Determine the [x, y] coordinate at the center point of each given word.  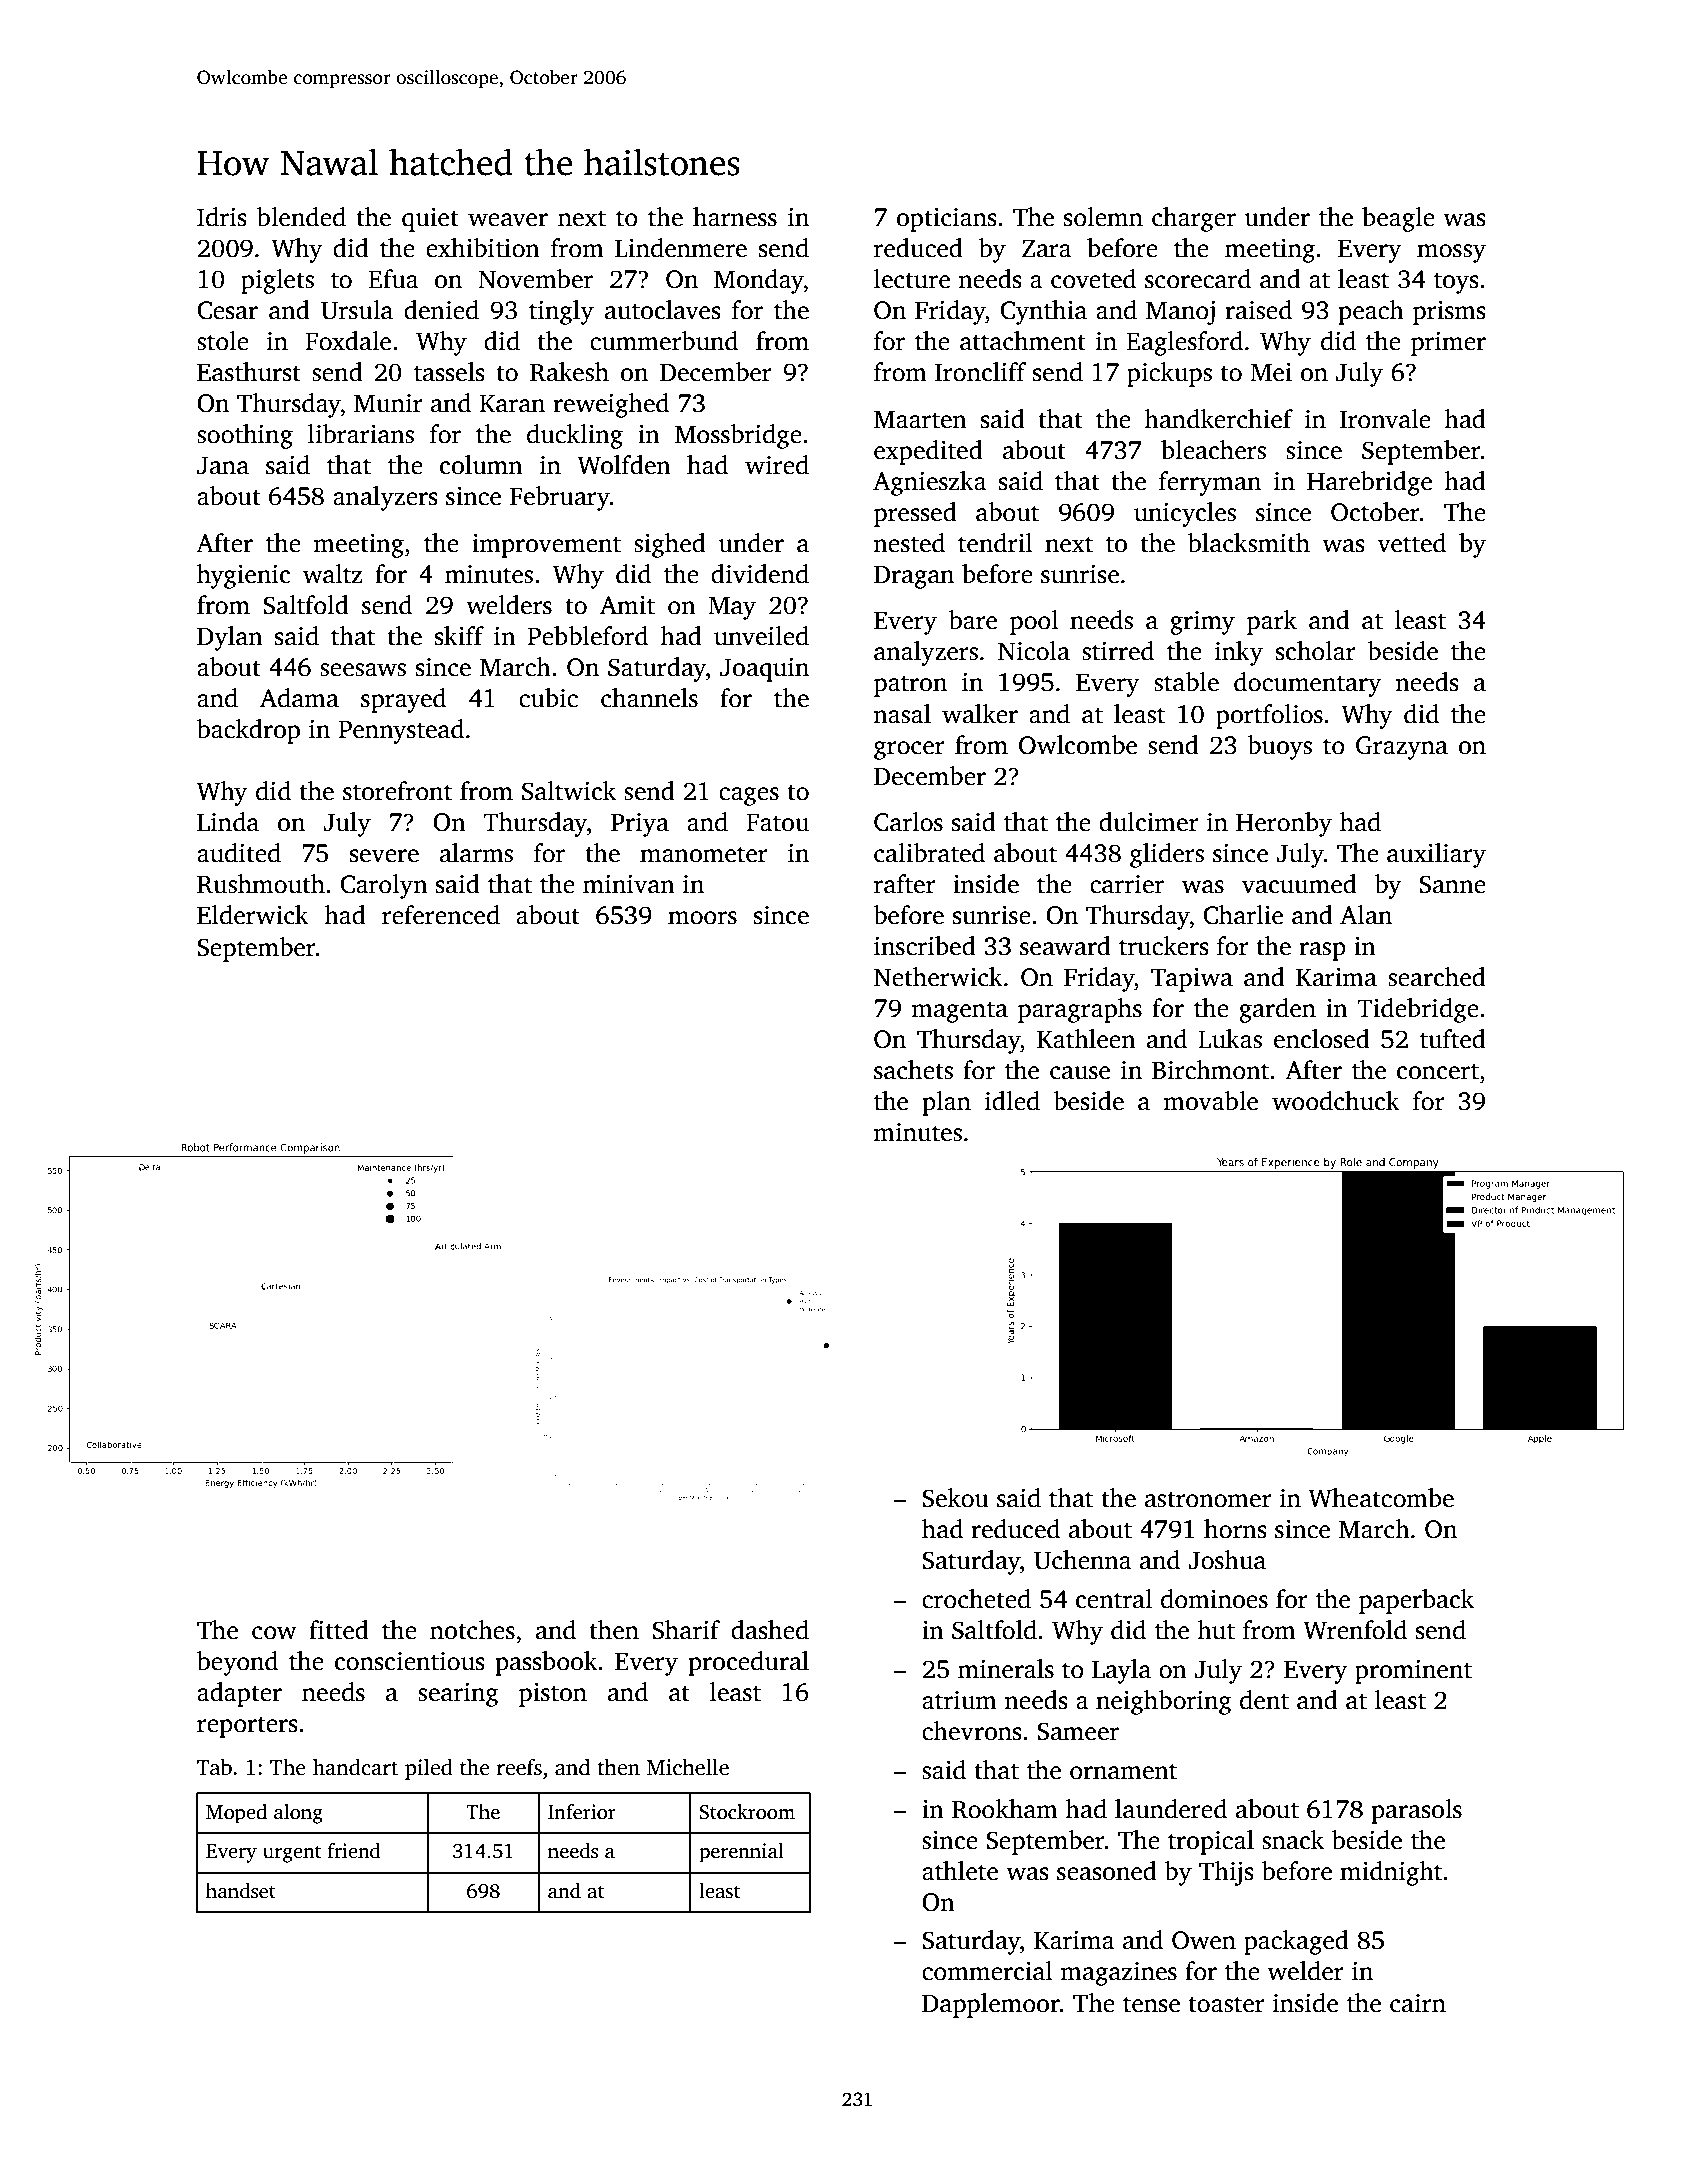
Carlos [908, 822]
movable [1210, 1101]
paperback [1416, 1601]
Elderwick [253, 915]
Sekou [955, 1498]
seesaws [363, 670]
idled [1012, 1101]
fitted [339, 1630]
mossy [1451, 253]
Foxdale [348, 341]
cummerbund [664, 341]
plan [946, 1103]
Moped [236, 1814]
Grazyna [1402, 748]
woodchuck [1336, 1101]
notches [472, 1630]
